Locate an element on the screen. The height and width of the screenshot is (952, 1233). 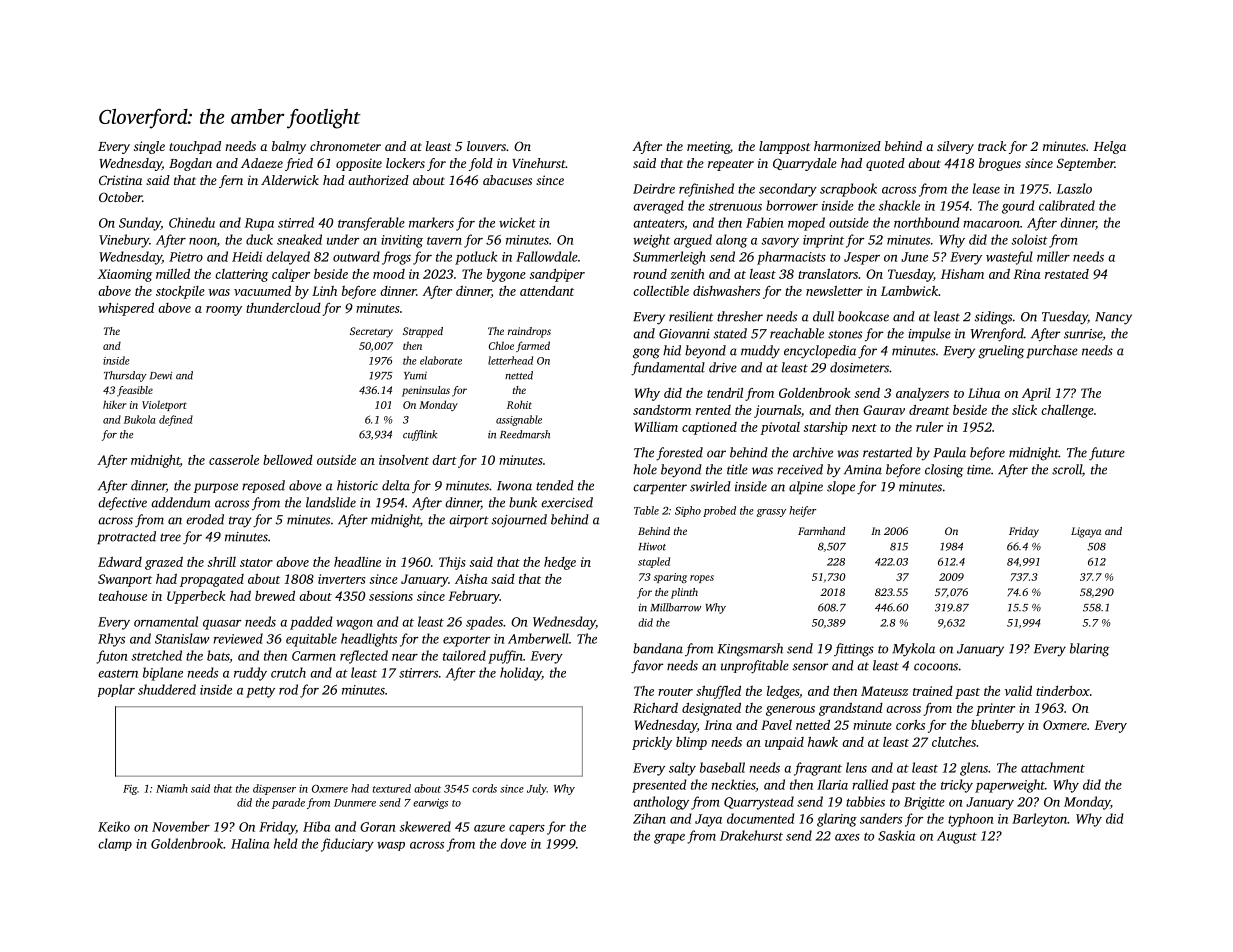
protracted is located at coordinates (126, 537).
